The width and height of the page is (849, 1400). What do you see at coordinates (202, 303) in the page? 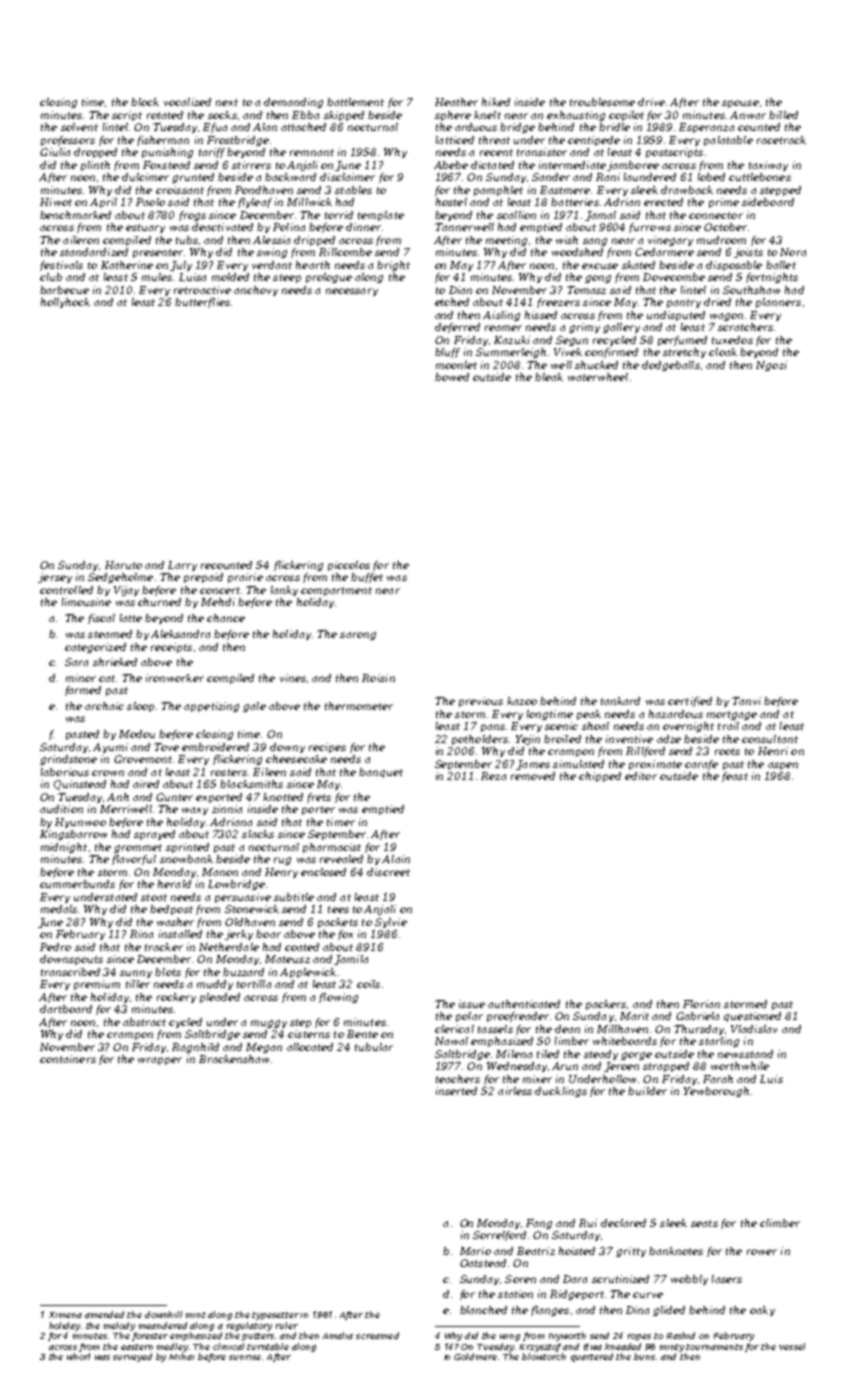
I see `butterflies` at bounding box center [202, 303].
